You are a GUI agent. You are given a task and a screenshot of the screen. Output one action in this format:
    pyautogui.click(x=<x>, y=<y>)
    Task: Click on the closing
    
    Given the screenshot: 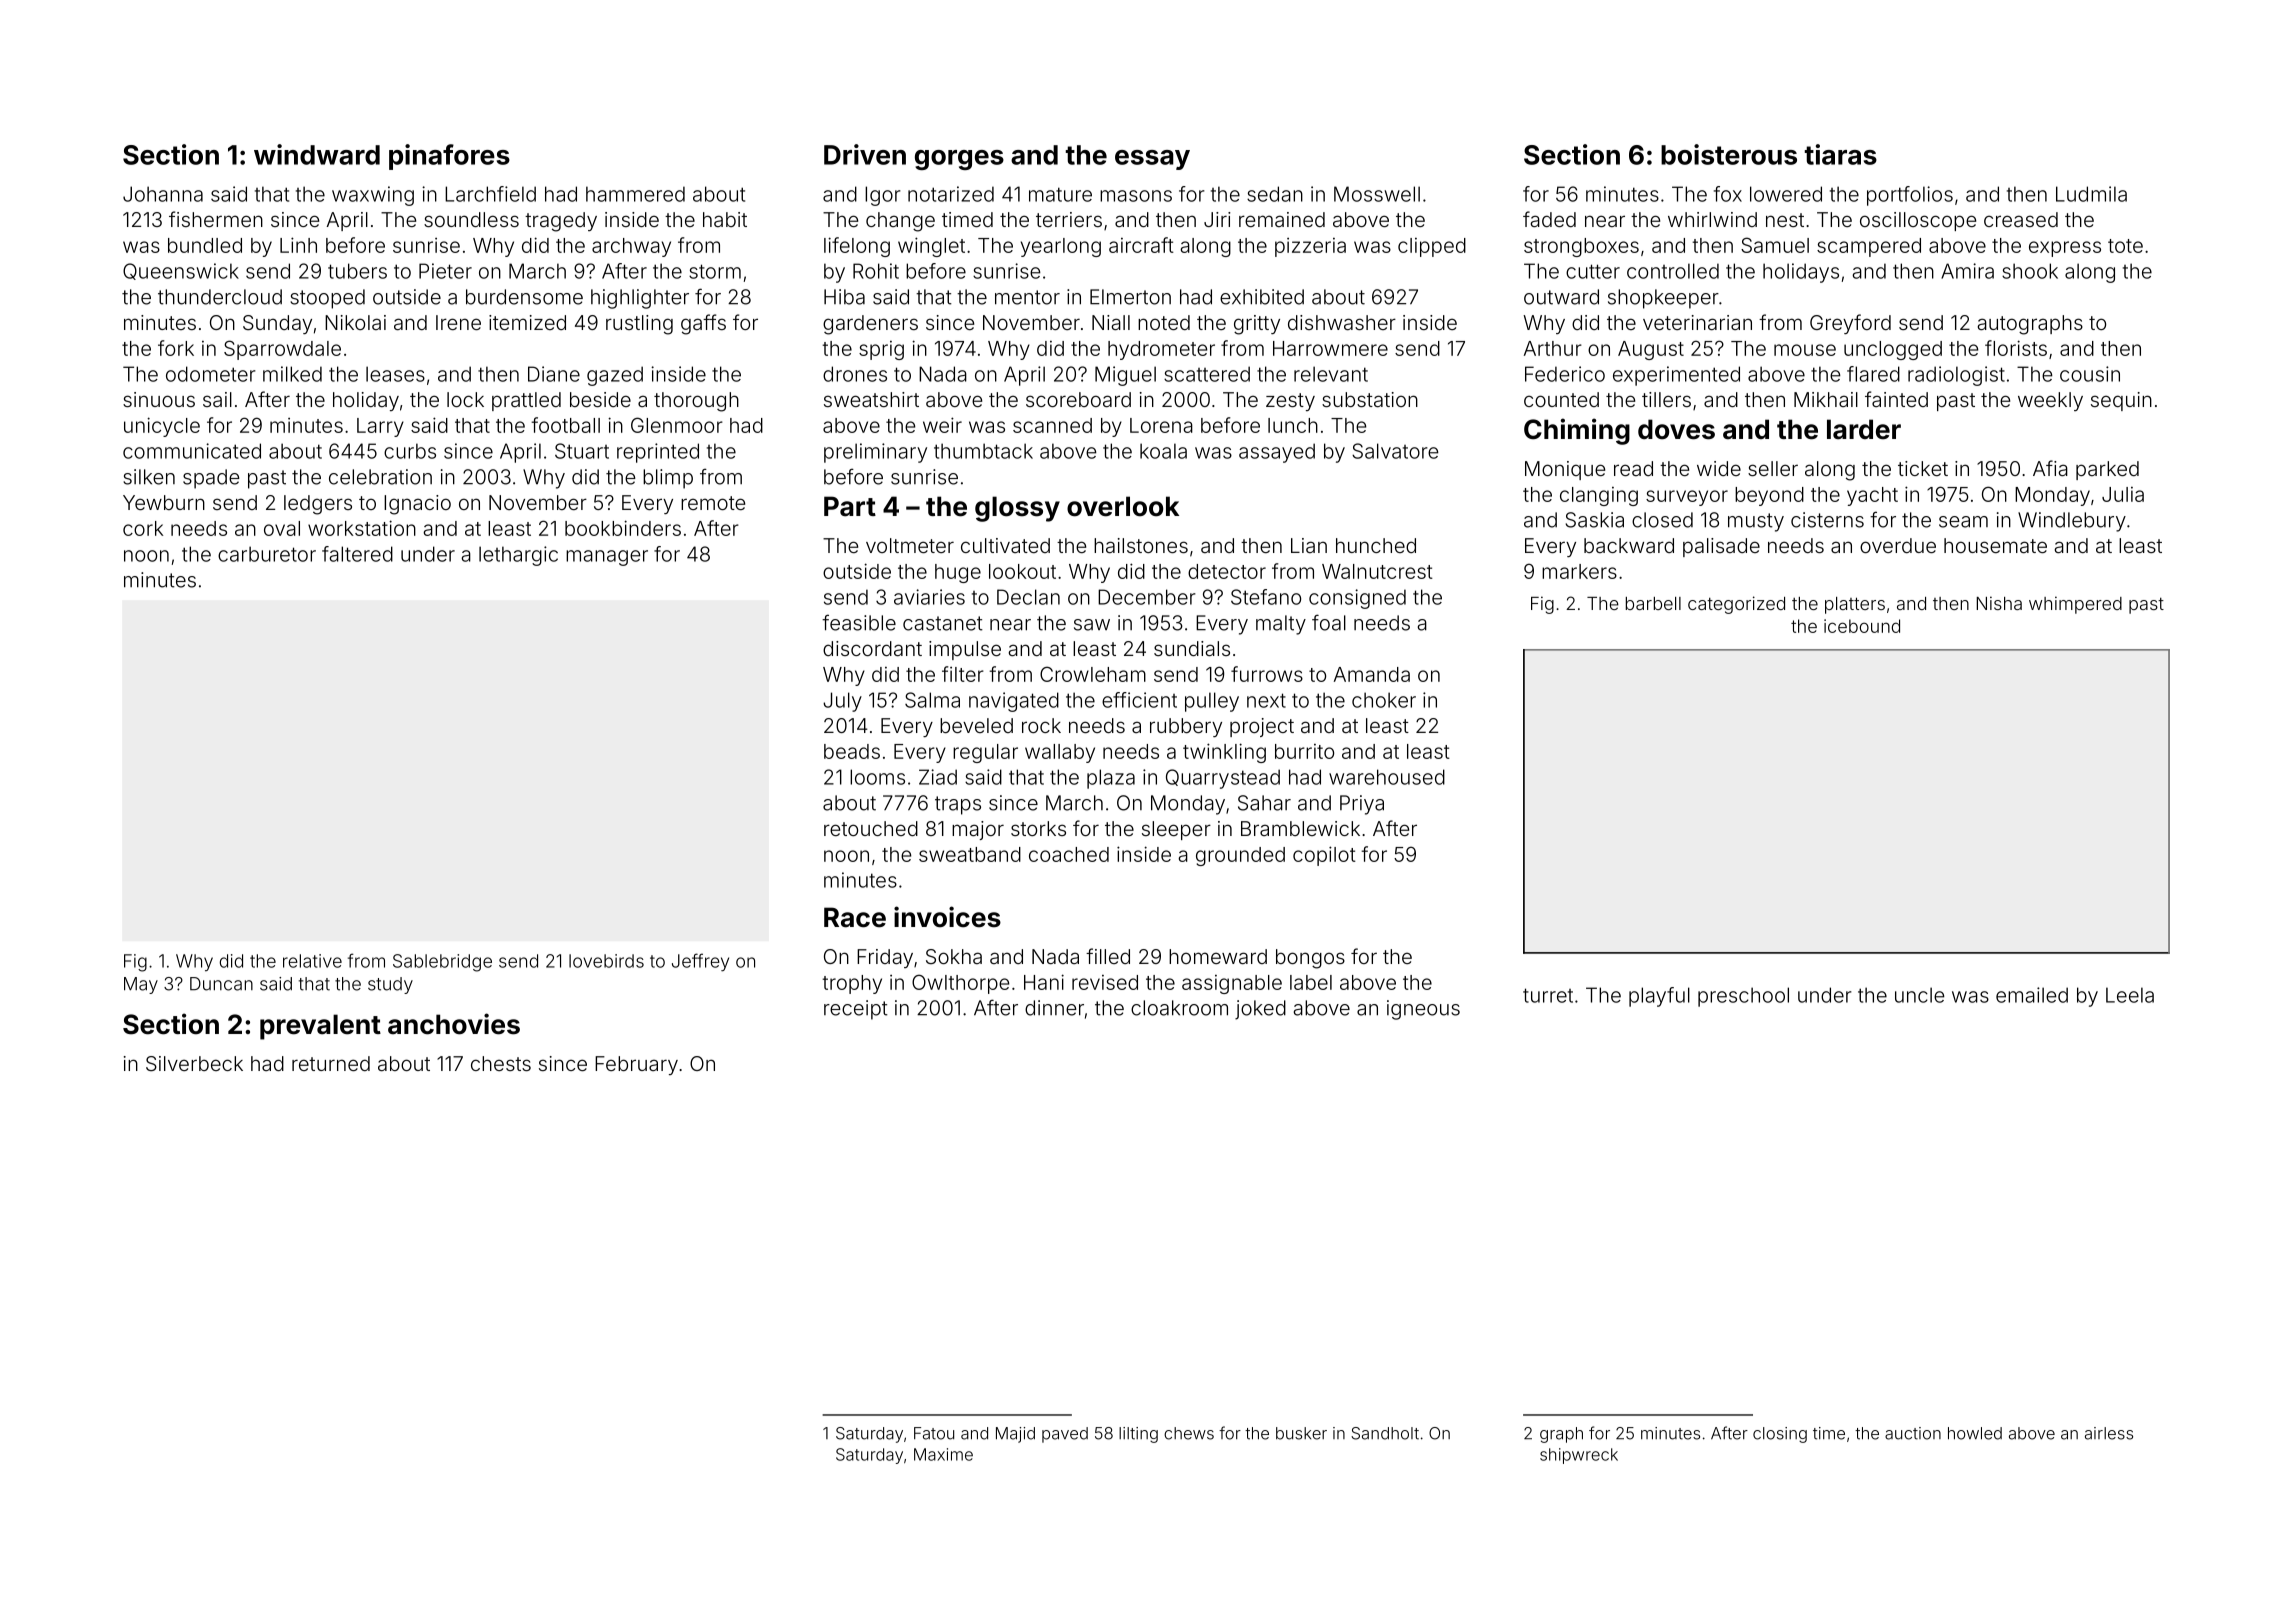 What is the action you would take?
    pyautogui.click(x=1780, y=1435)
